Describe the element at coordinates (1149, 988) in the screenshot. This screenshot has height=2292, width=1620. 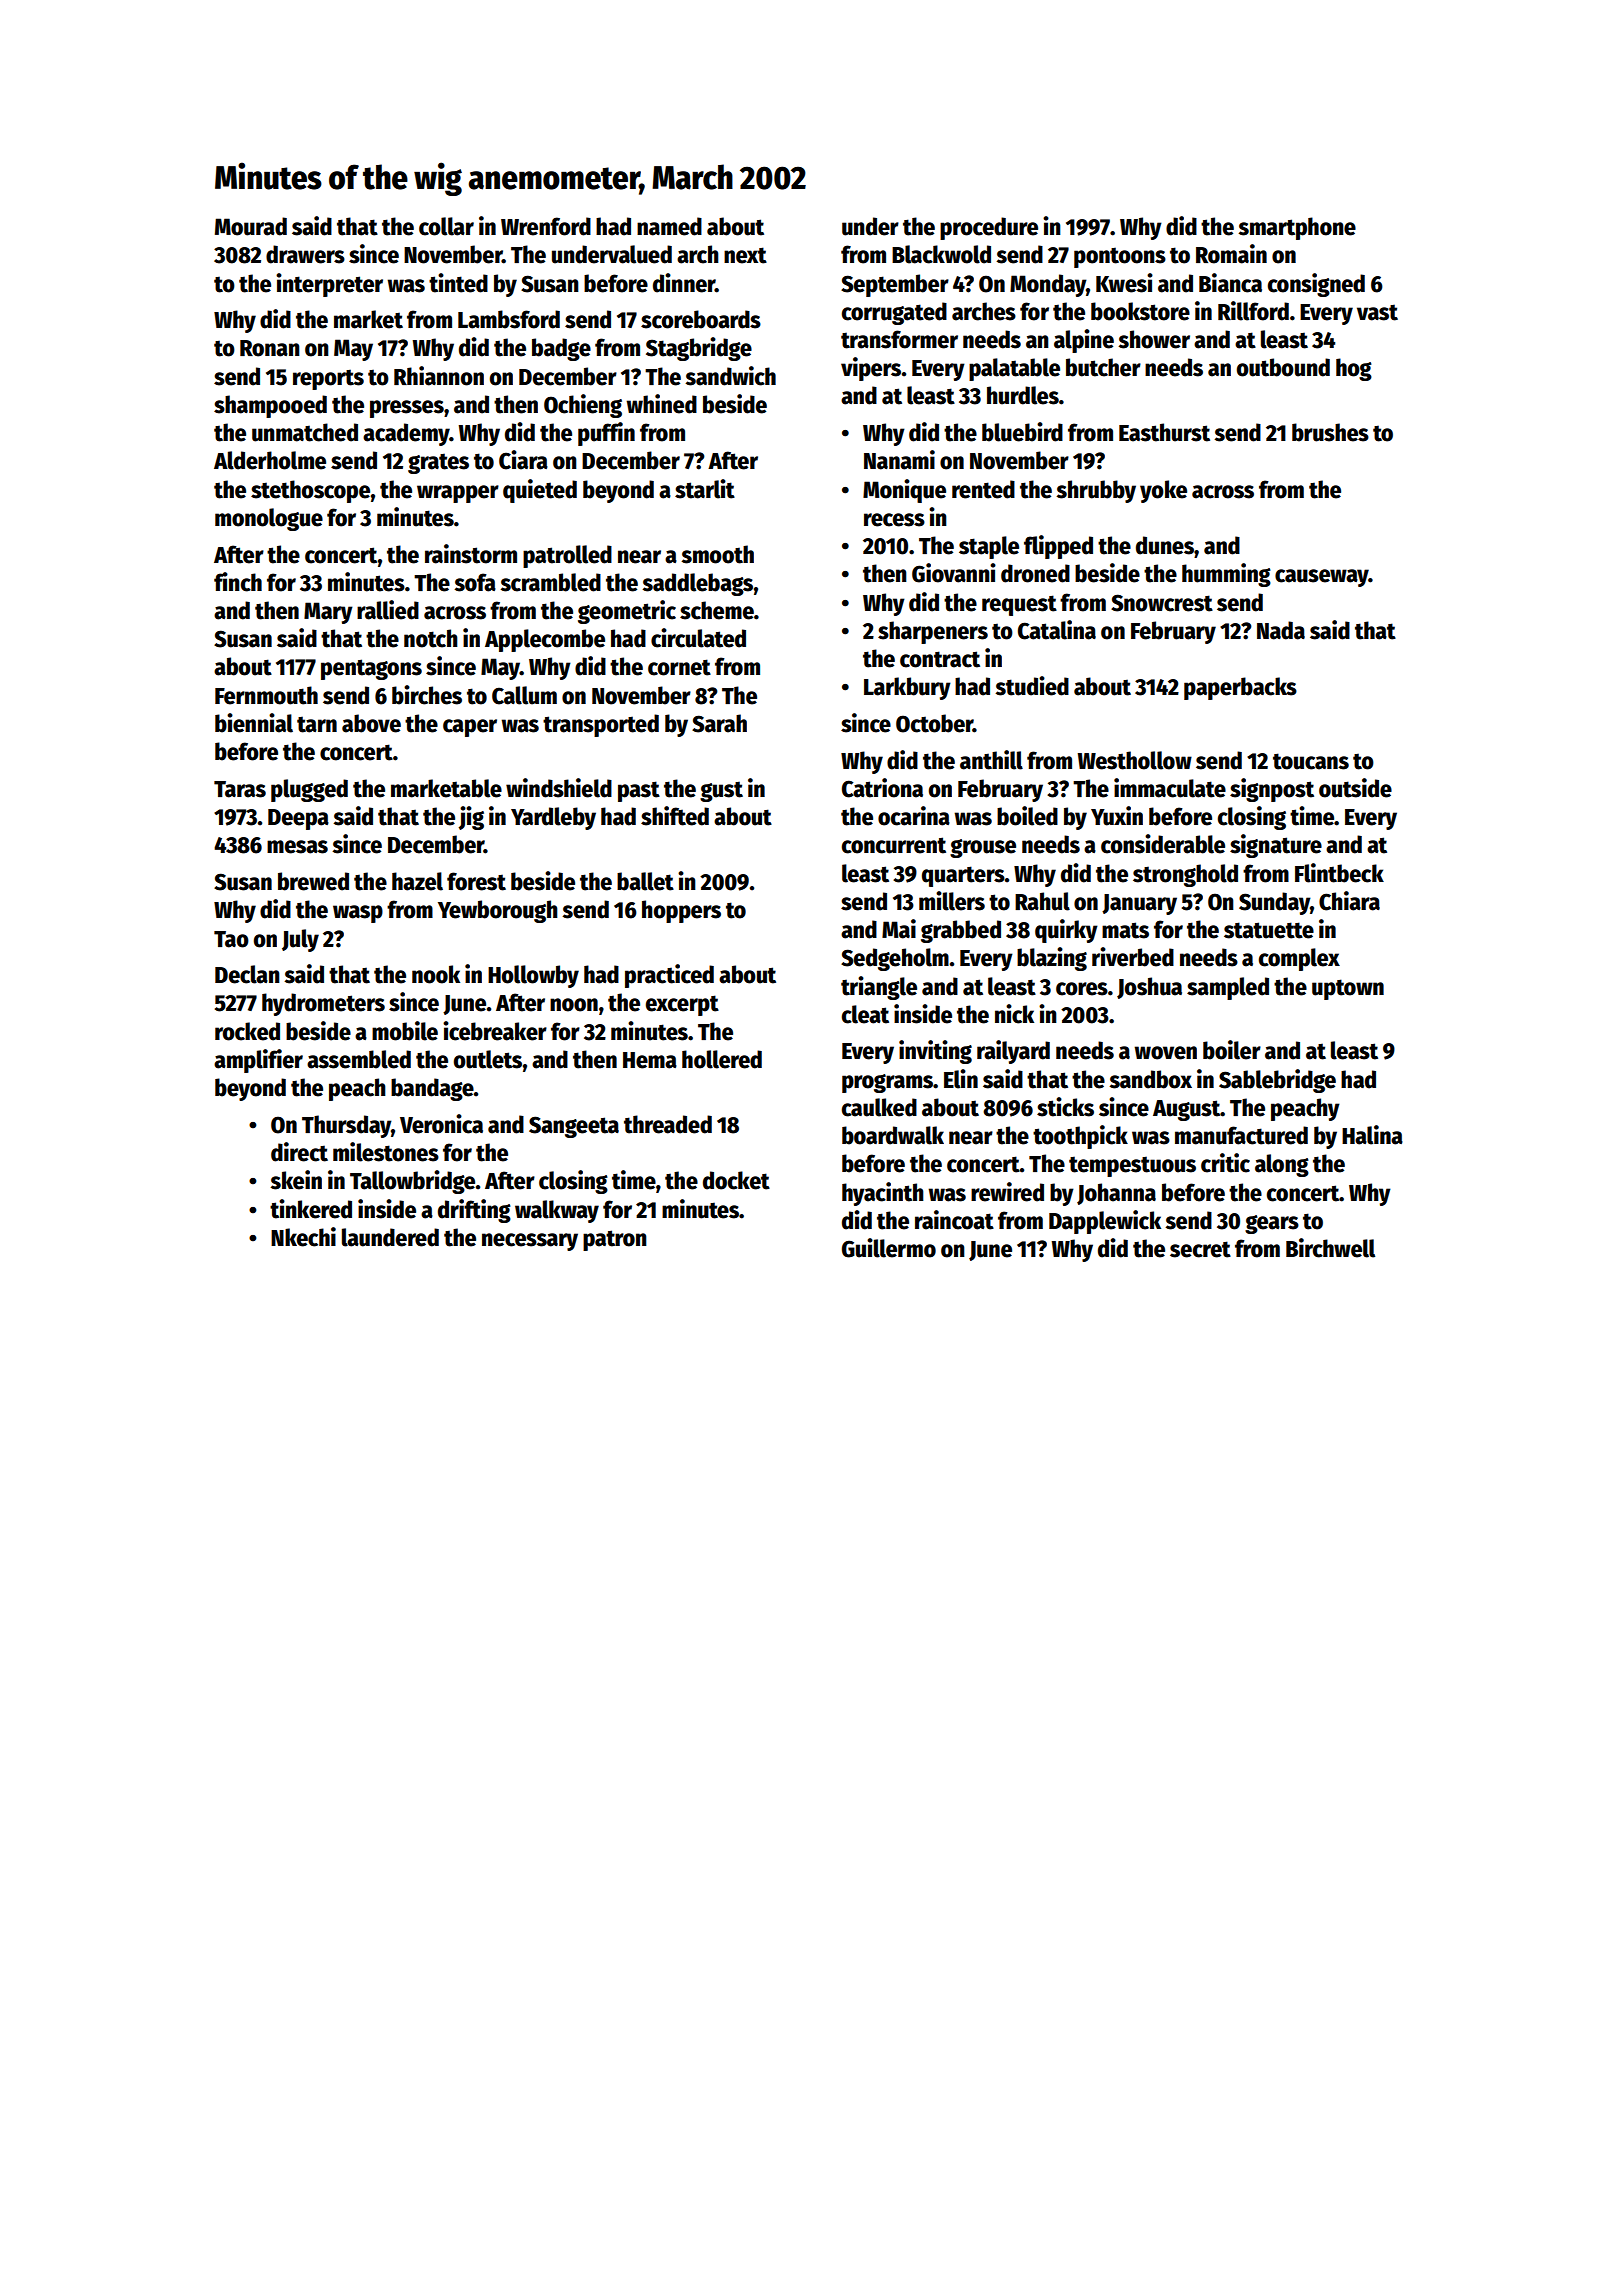
I see `Joshua` at that location.
